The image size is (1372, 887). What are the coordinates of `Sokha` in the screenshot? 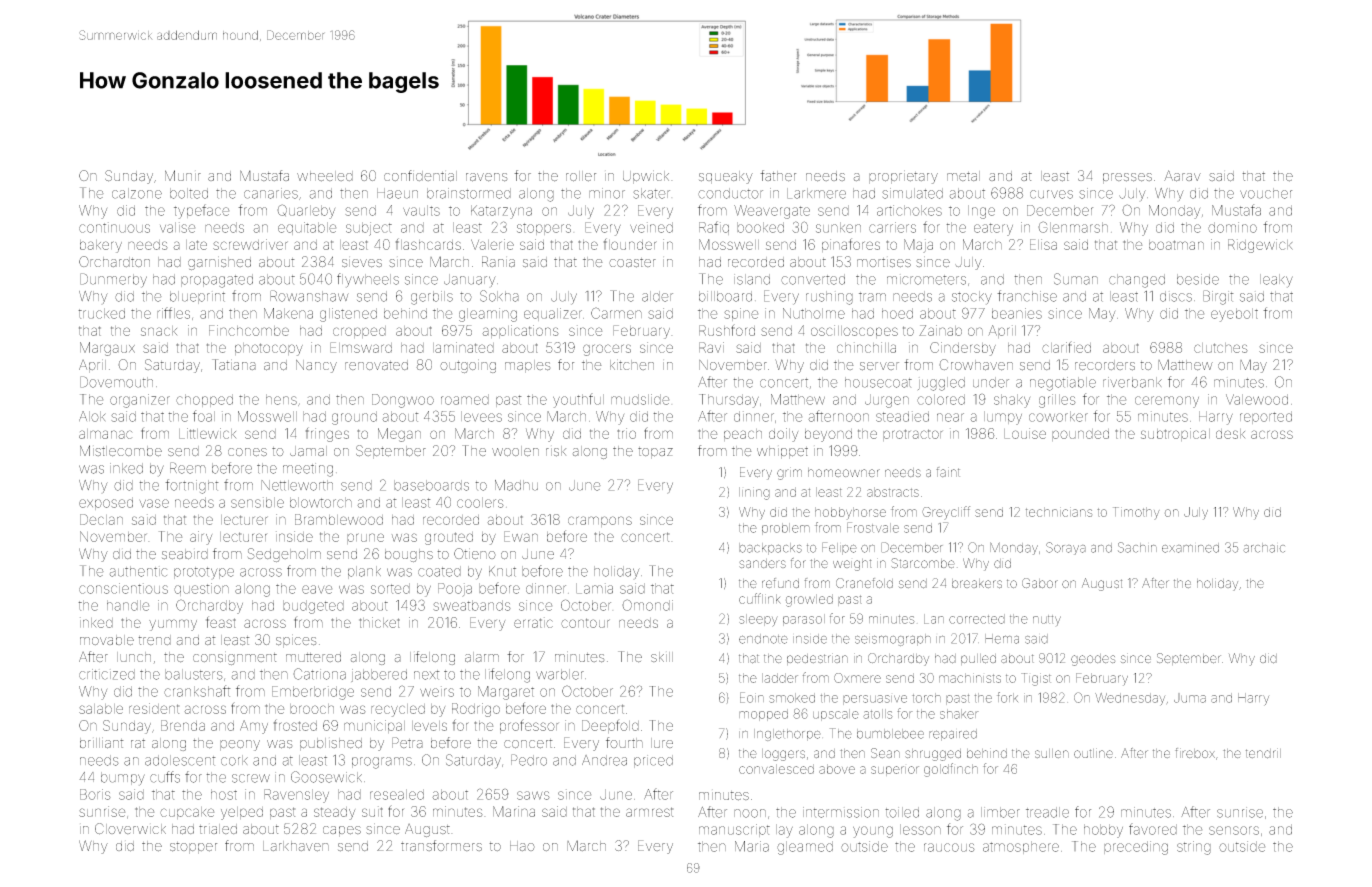 It's located at (499, 296).
